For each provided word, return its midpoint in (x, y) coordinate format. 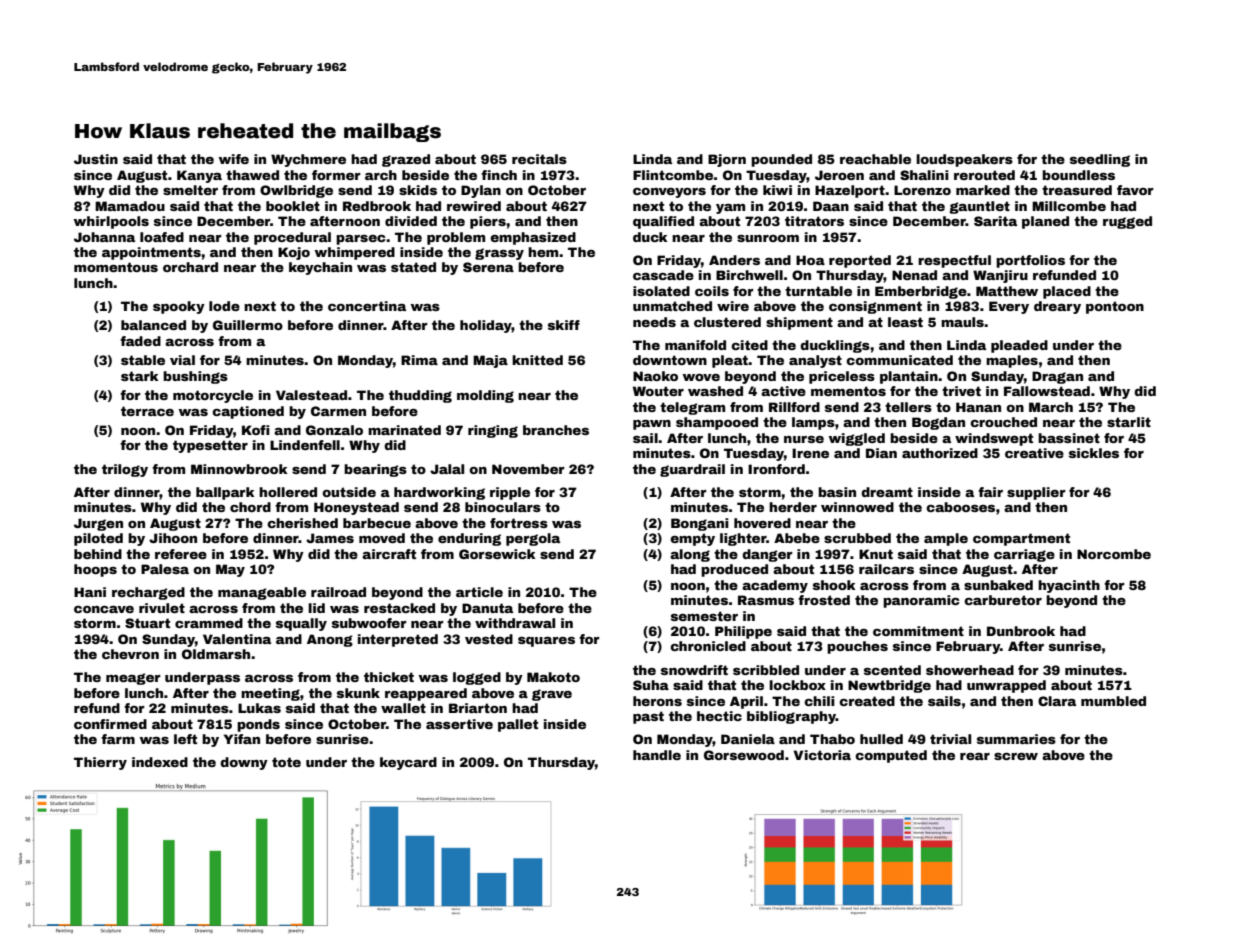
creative (1034, 453)
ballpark (225, 493)
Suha (651, 685)
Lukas (259, 708)
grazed (406, 160)
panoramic (921, 601)
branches (556, 430)
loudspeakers (964, 160)
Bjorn (727, 160)
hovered (762, 523)
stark (140, 376)
